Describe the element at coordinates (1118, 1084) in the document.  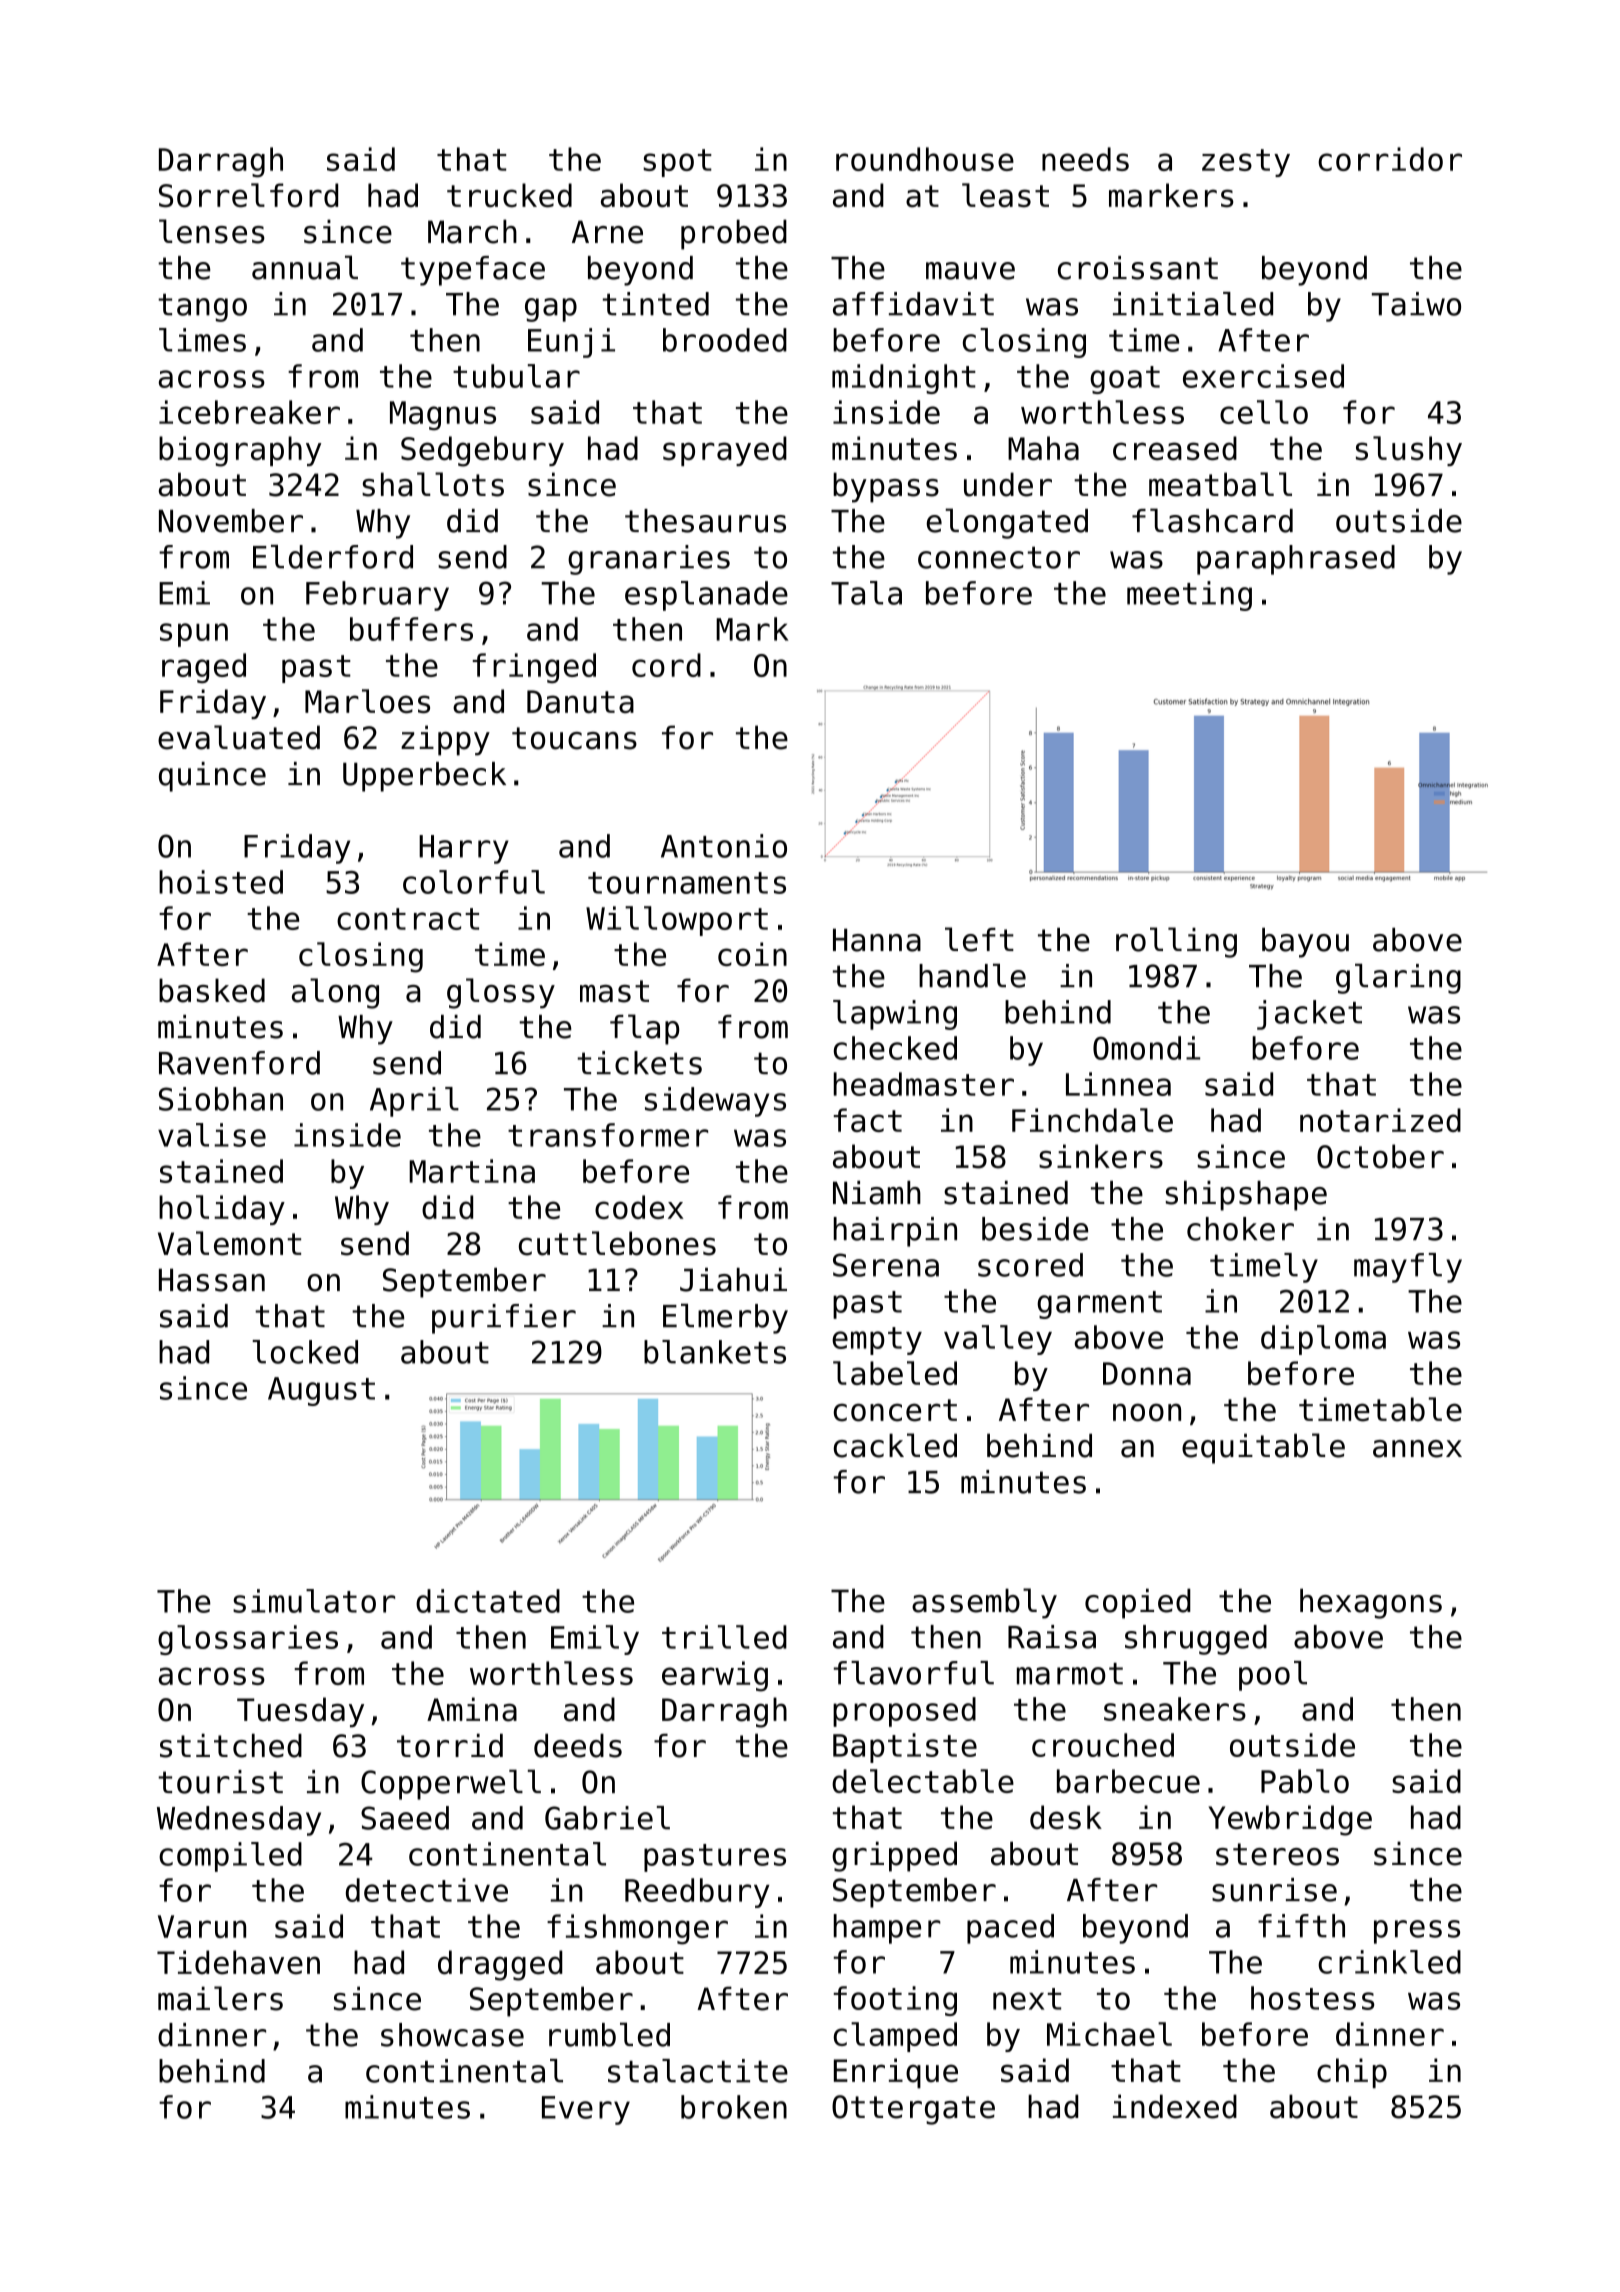
I see `Linnea` at that location.
